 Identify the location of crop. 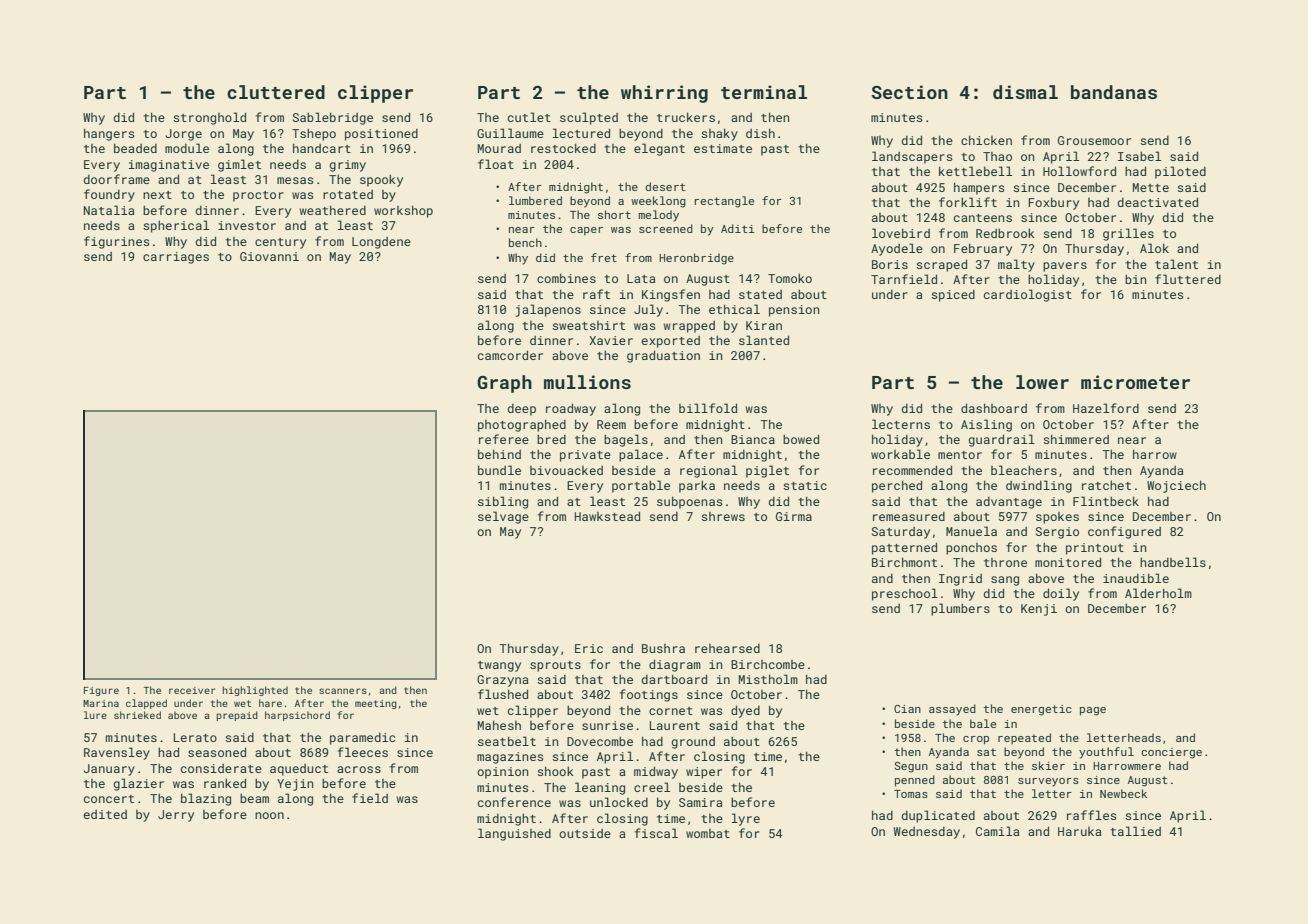
(976, 740).
